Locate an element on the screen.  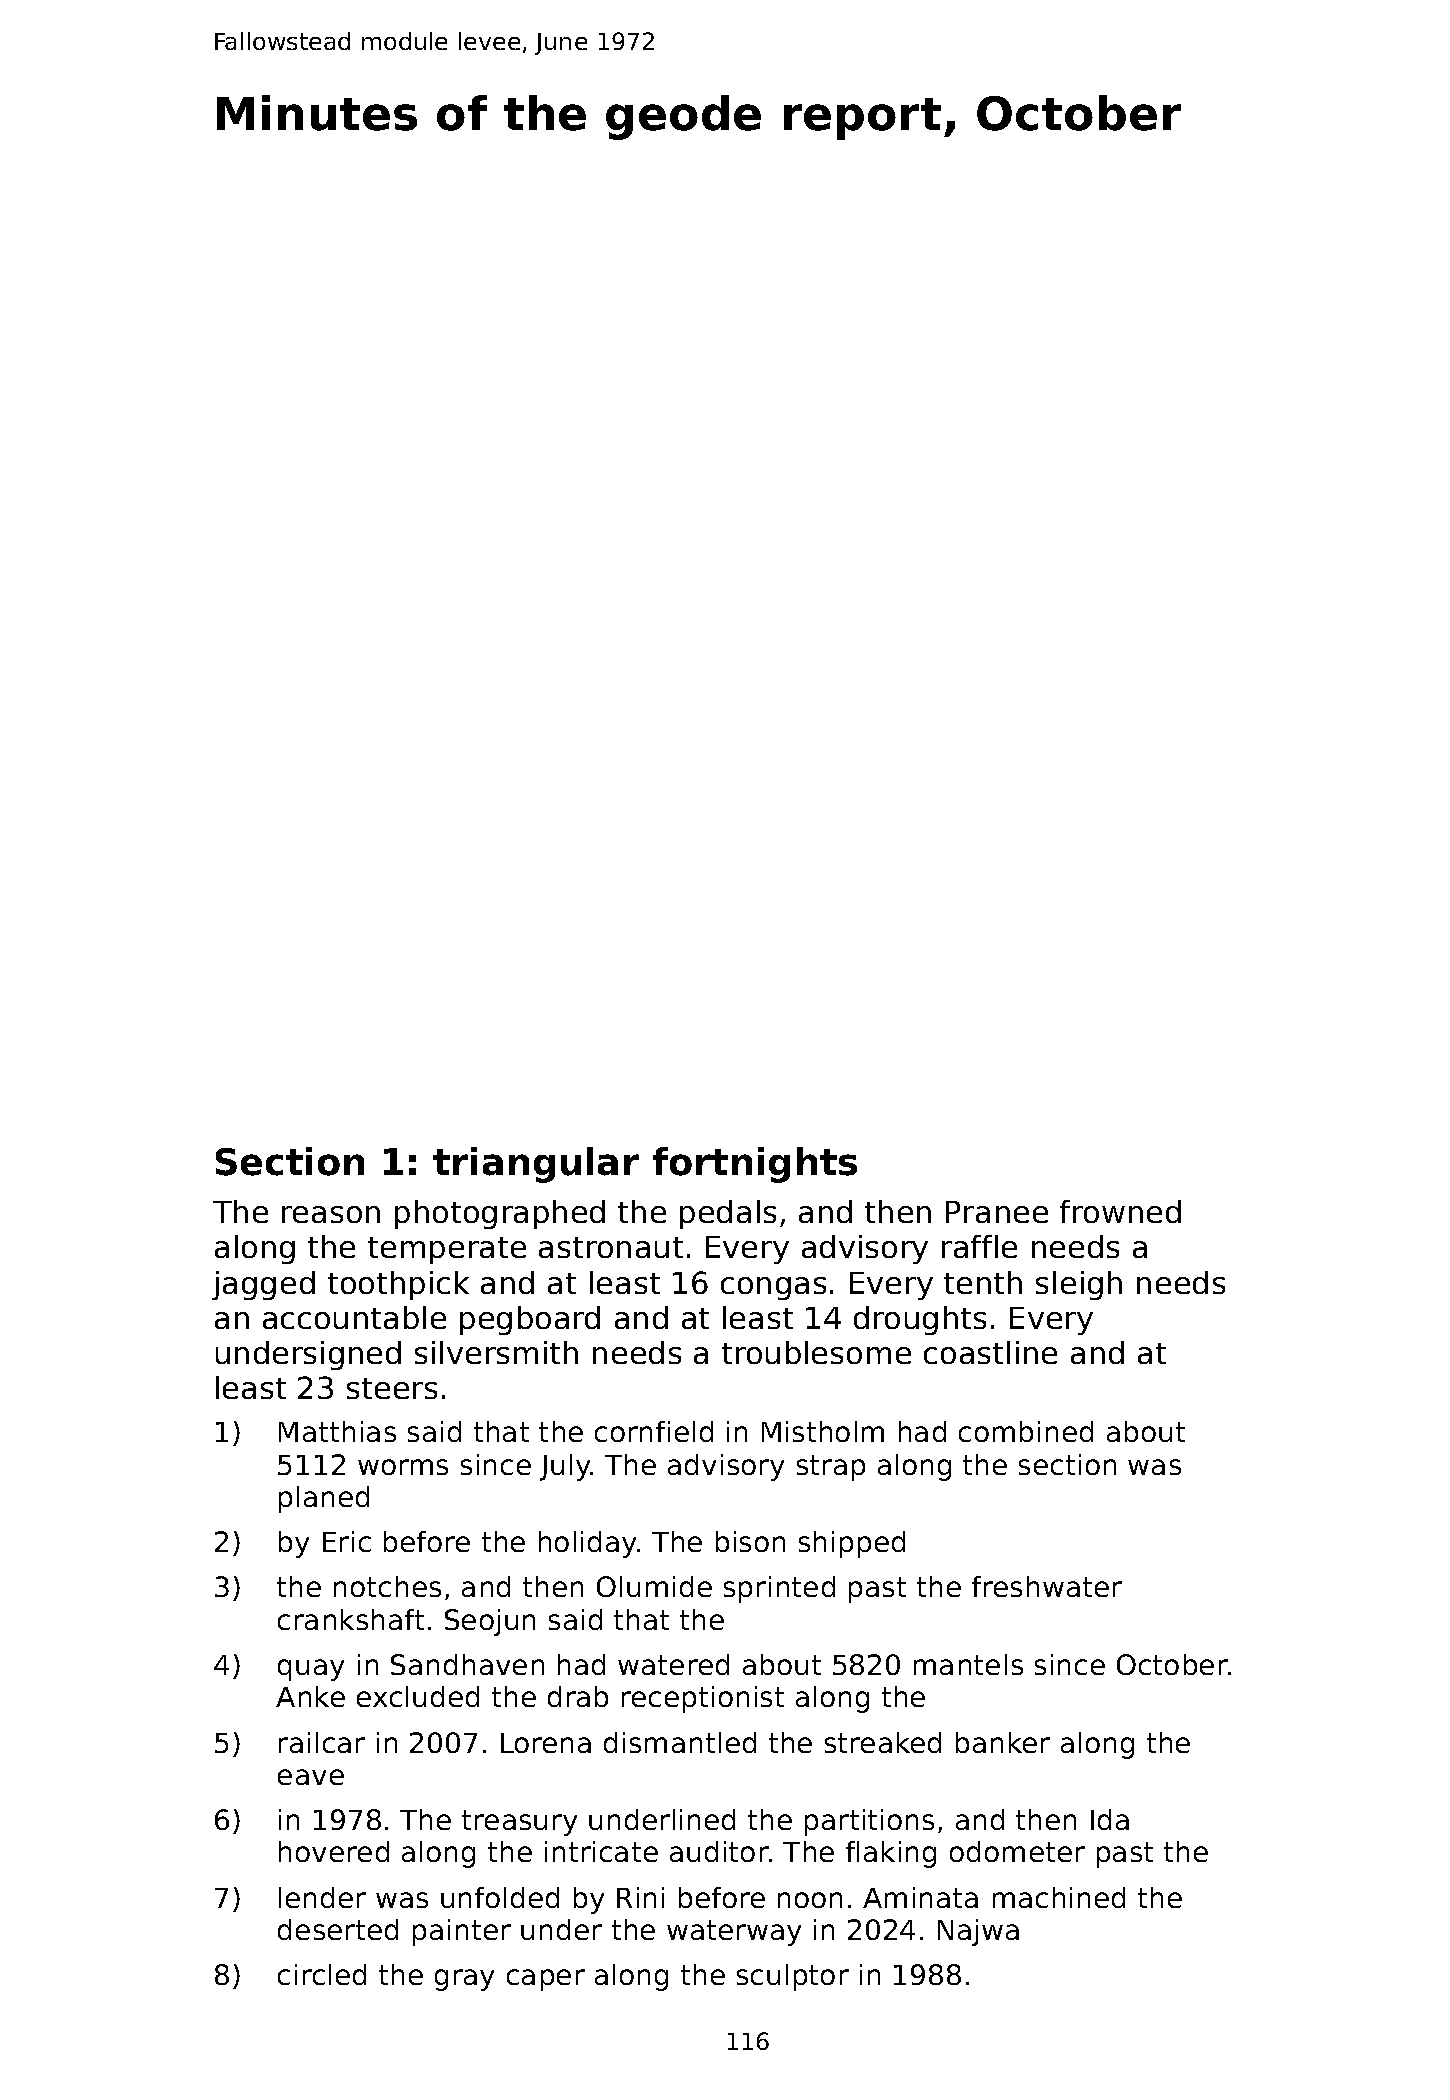
caper is located at coordinates (546, 1980).
